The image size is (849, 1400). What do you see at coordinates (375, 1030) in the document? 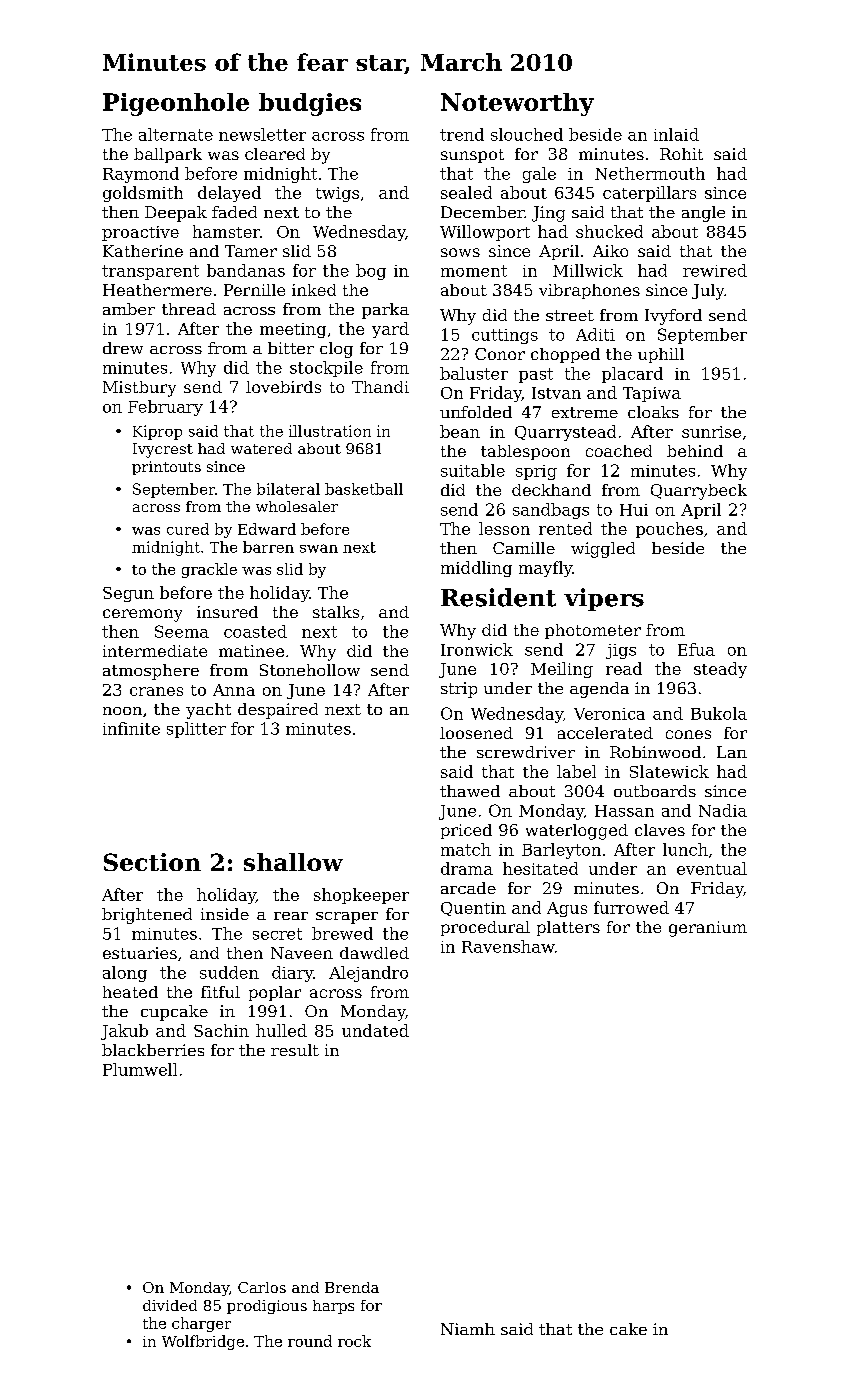
I see `undated` at bounding box center [375, 1030].
